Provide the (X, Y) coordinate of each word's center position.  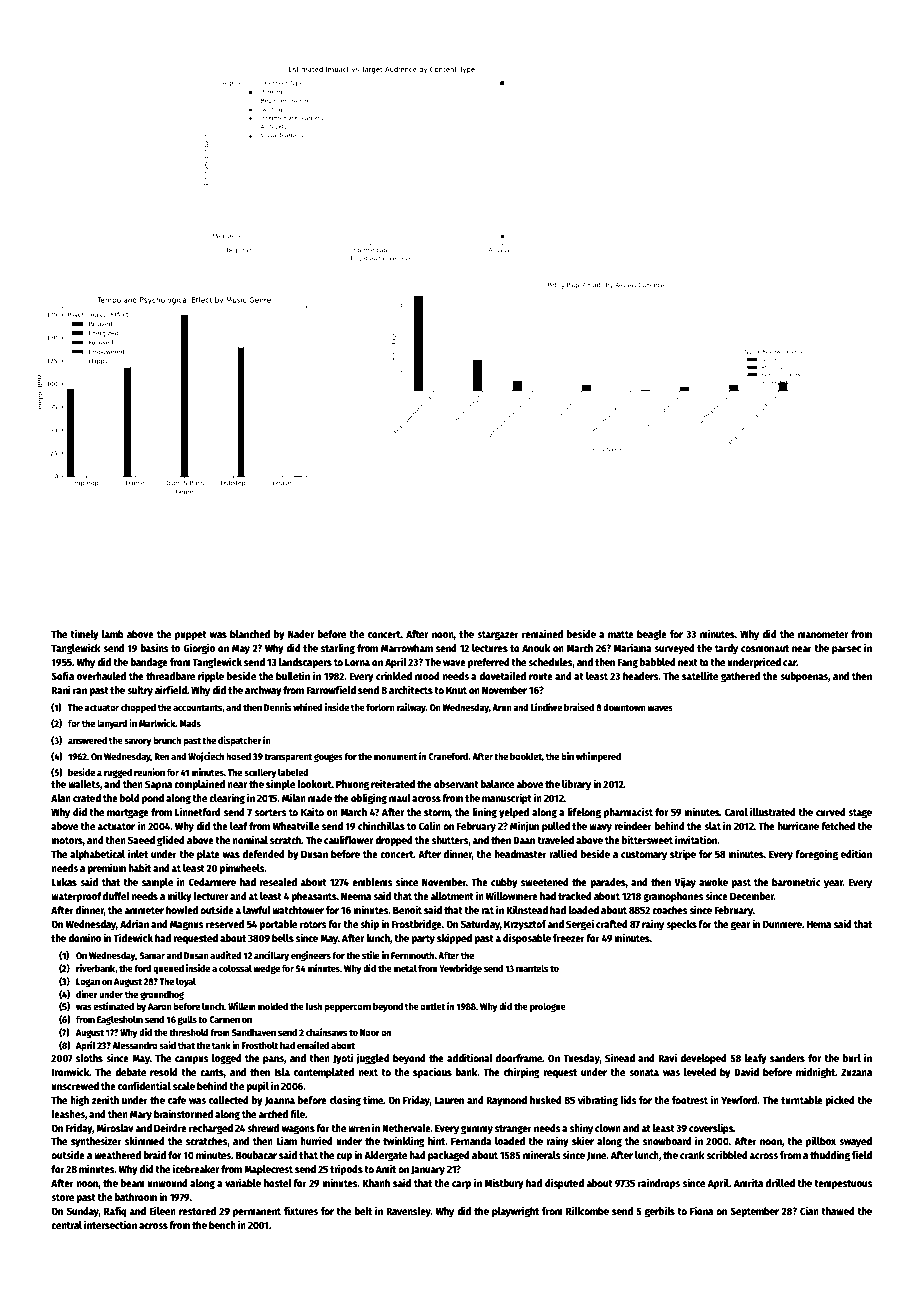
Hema (819, 924)
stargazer (498, 636)
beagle (652, 635)
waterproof (76, 897)
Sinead (620, 1057)
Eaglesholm (120, 1020)
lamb (113, 634)
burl (852, 1058)
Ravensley (408, 1212)
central (66, 1225)
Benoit (407, 909)
